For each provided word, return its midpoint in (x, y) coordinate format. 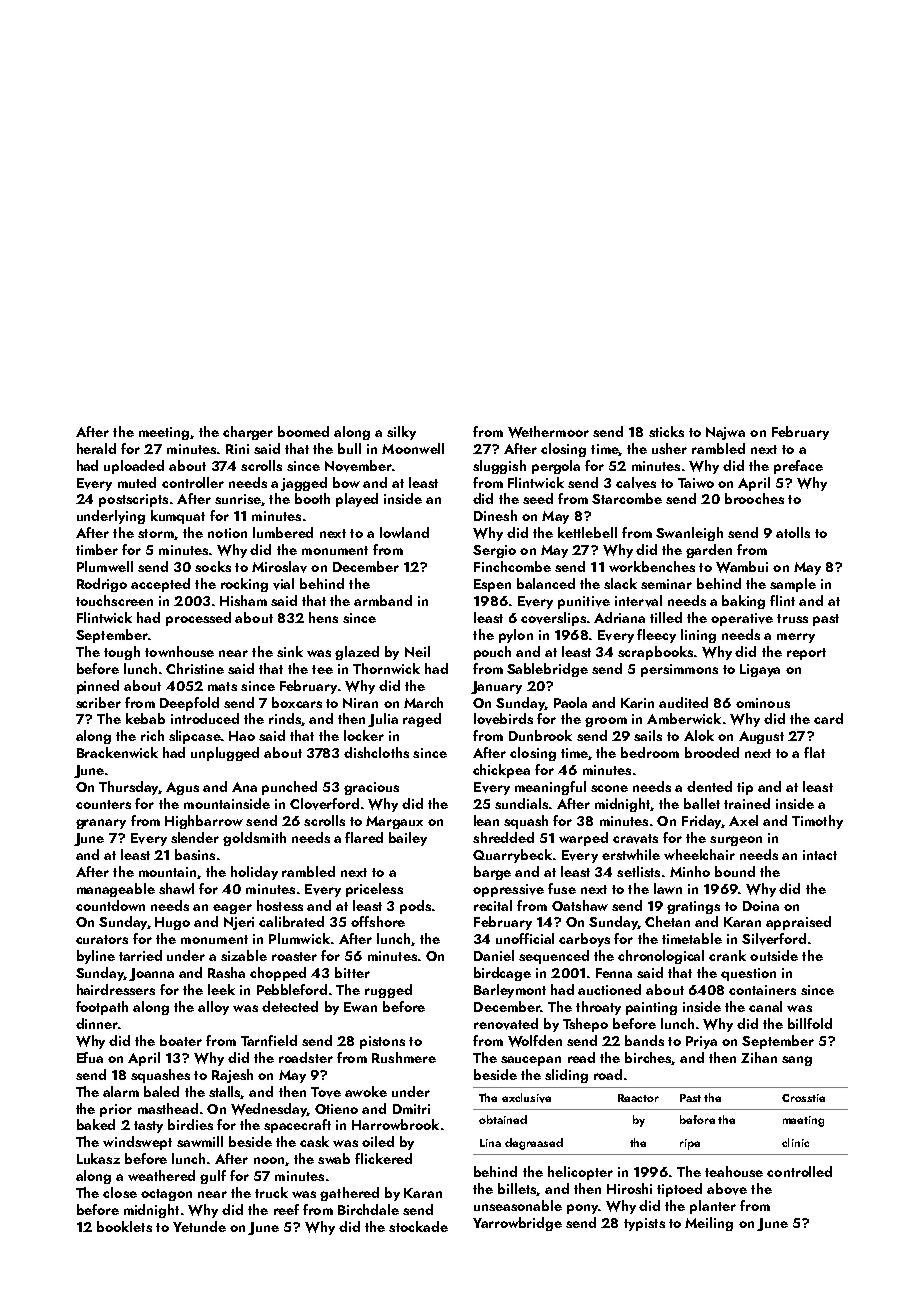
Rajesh (232, 1076)
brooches (754, 498)
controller (193, 482)
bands (644, 1040)
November (358, 466)
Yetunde (199, 1226)
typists (644, 1224)
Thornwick (386, 668)
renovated (506, 1024)
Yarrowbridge (517, 1224)
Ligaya (760, 670)
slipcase (195, 737)
